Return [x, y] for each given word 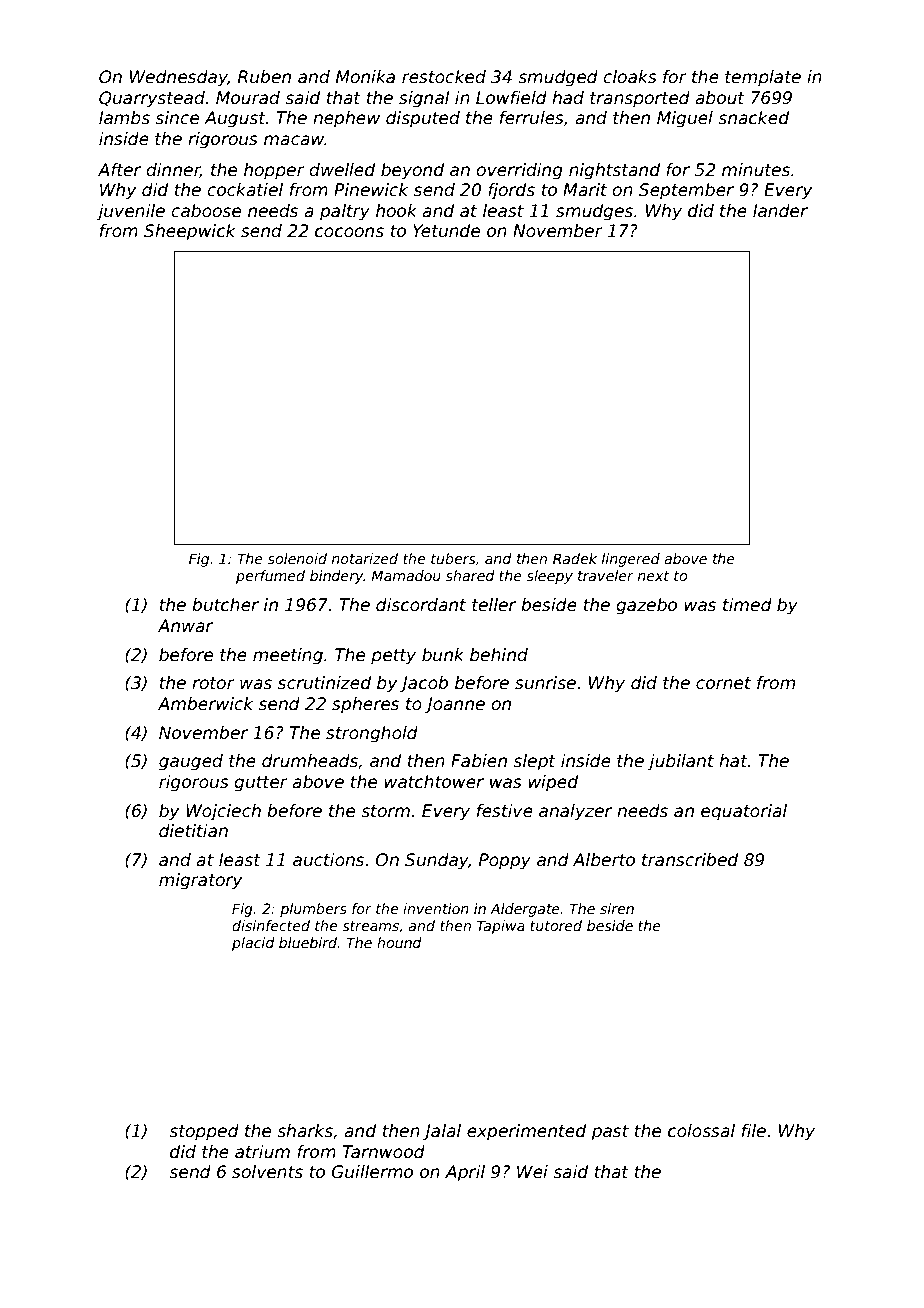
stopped [204, 1132]
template [763, 78]
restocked [444, 77]
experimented [526, 1132]
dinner [173, 170]
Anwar [185, 626]
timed [747, 605]
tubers [453, 558]
